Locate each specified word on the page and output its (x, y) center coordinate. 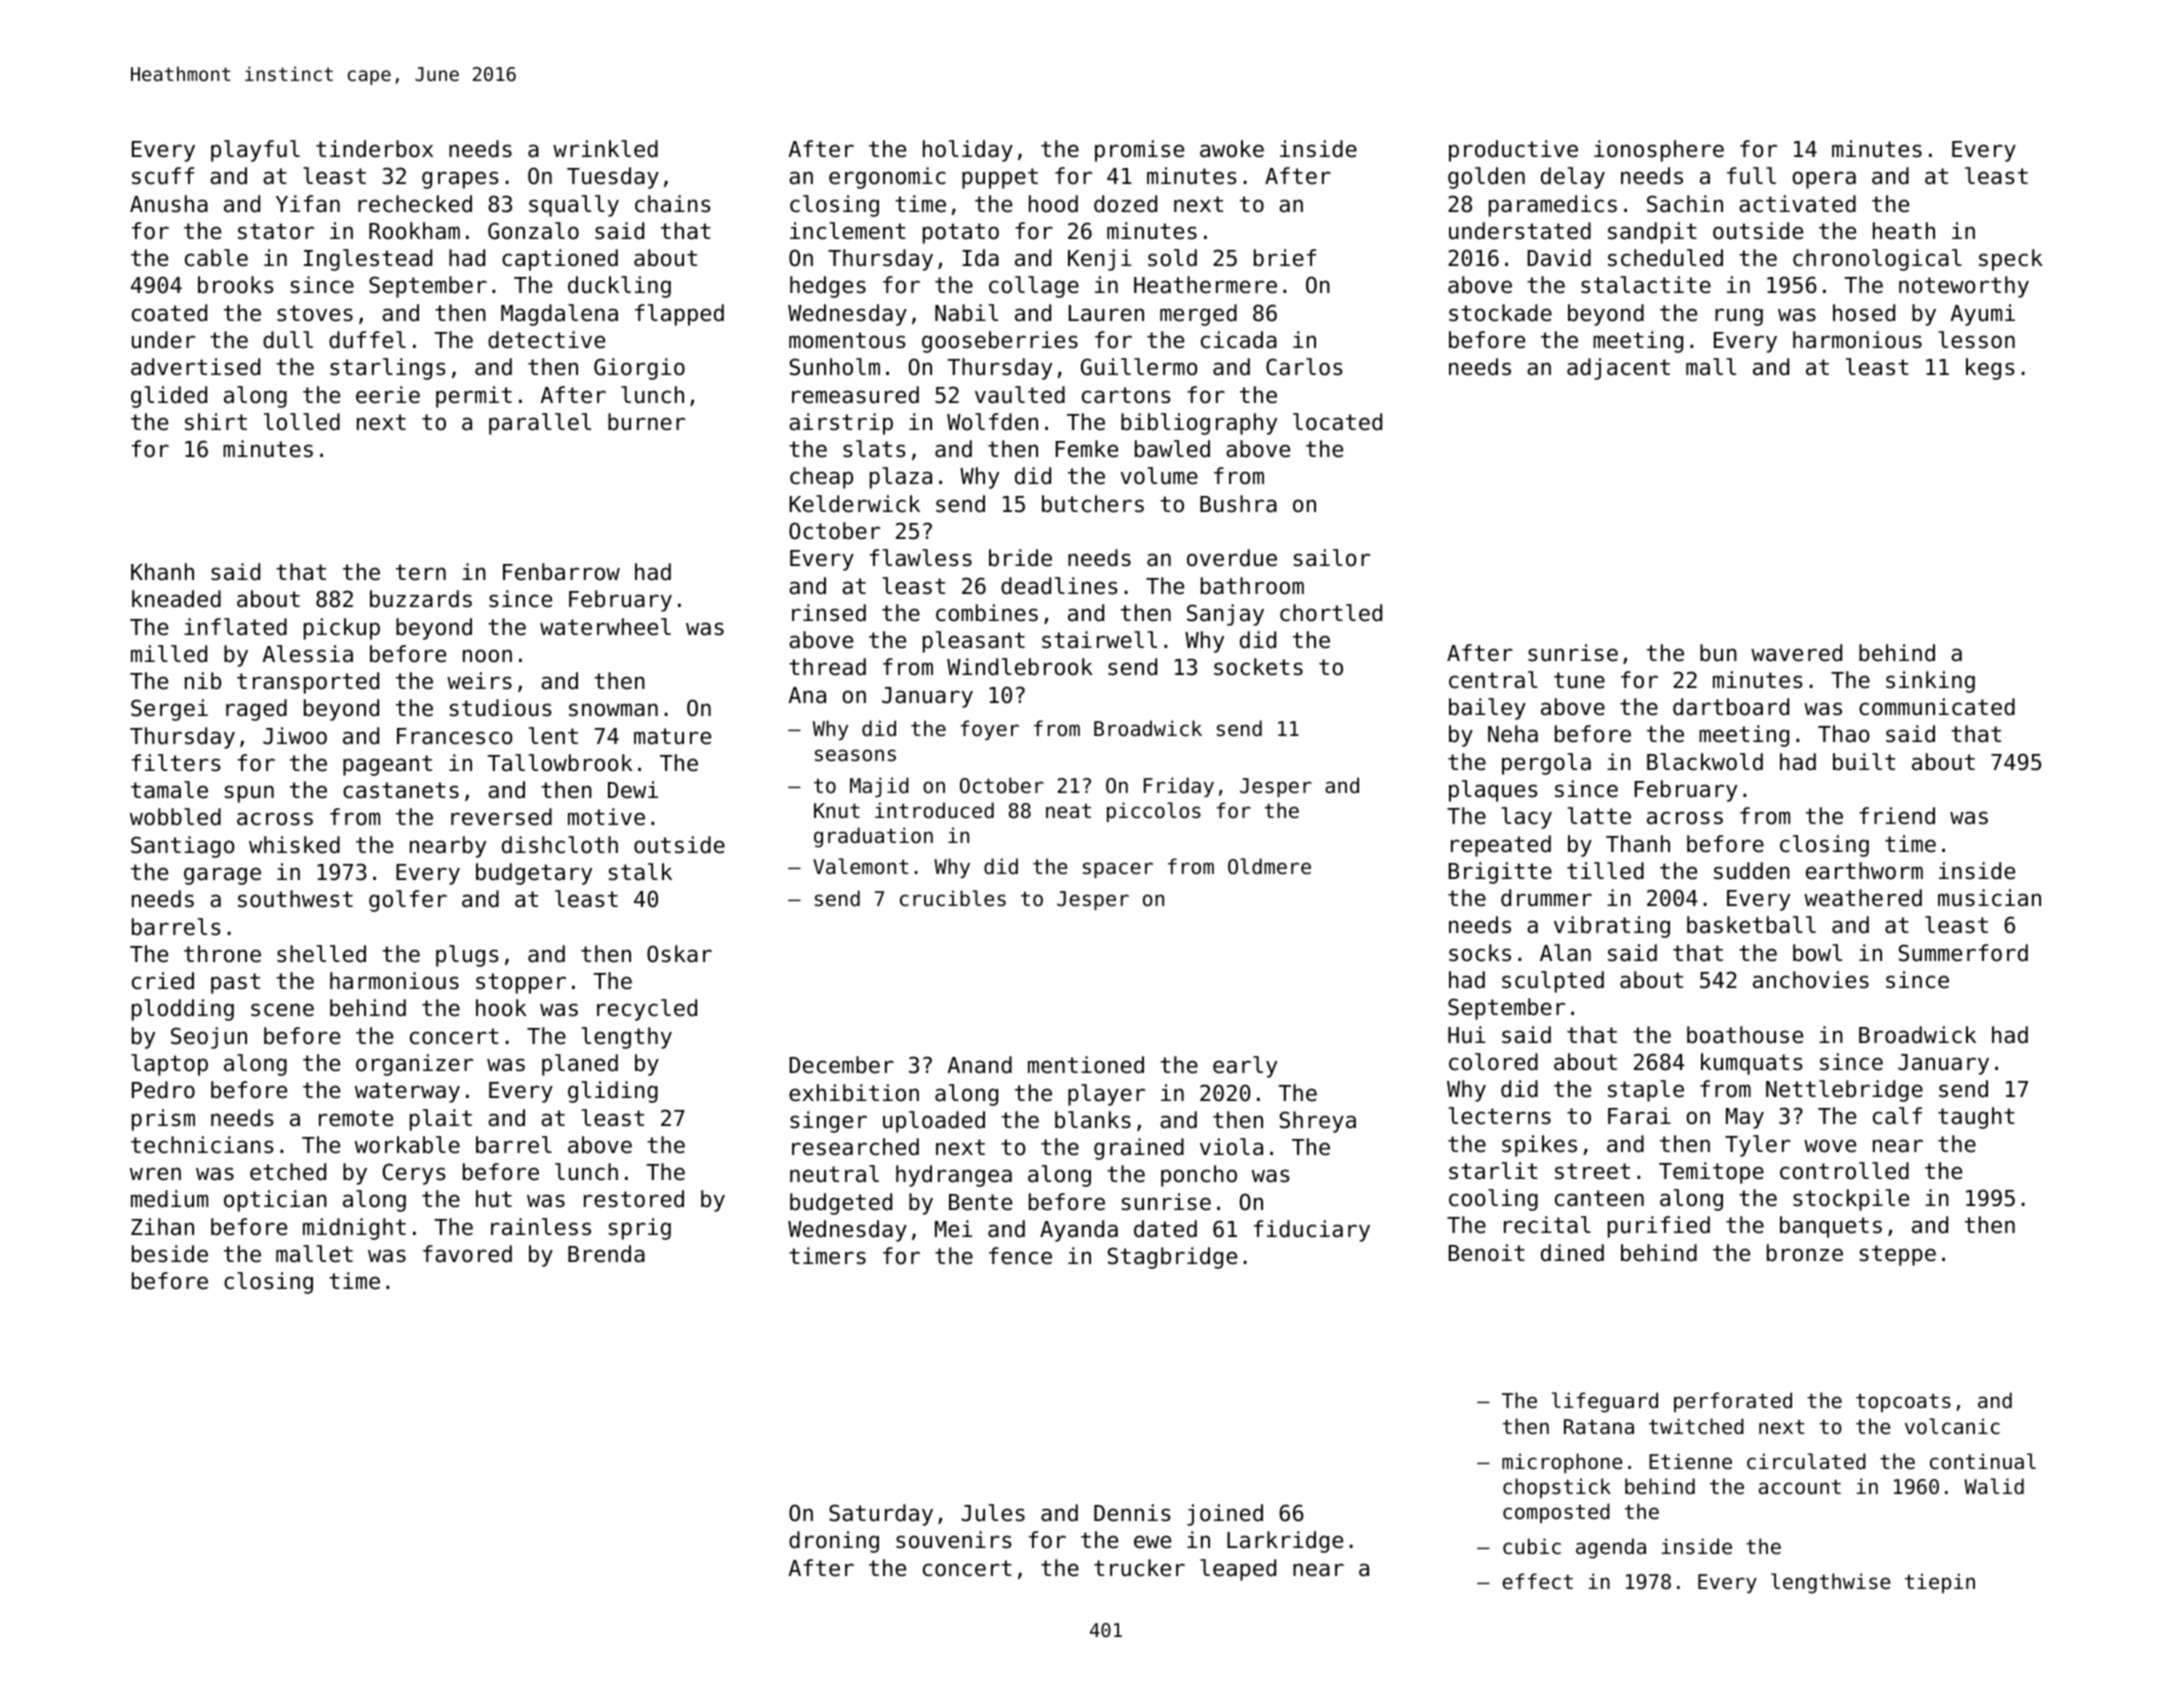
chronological (1877, 260)
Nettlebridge (1844, 1091)
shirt (216, 422)
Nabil (966, 313)
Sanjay (1225, 615)
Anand (980, 1065)
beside (170, 1254)
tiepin (1940, 1583)
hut (494, 1199)
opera (1824, 180)
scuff (163, 176)
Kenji (1099, 260)
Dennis (1132, 1513)
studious (501, 708)
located (1337, 422)
